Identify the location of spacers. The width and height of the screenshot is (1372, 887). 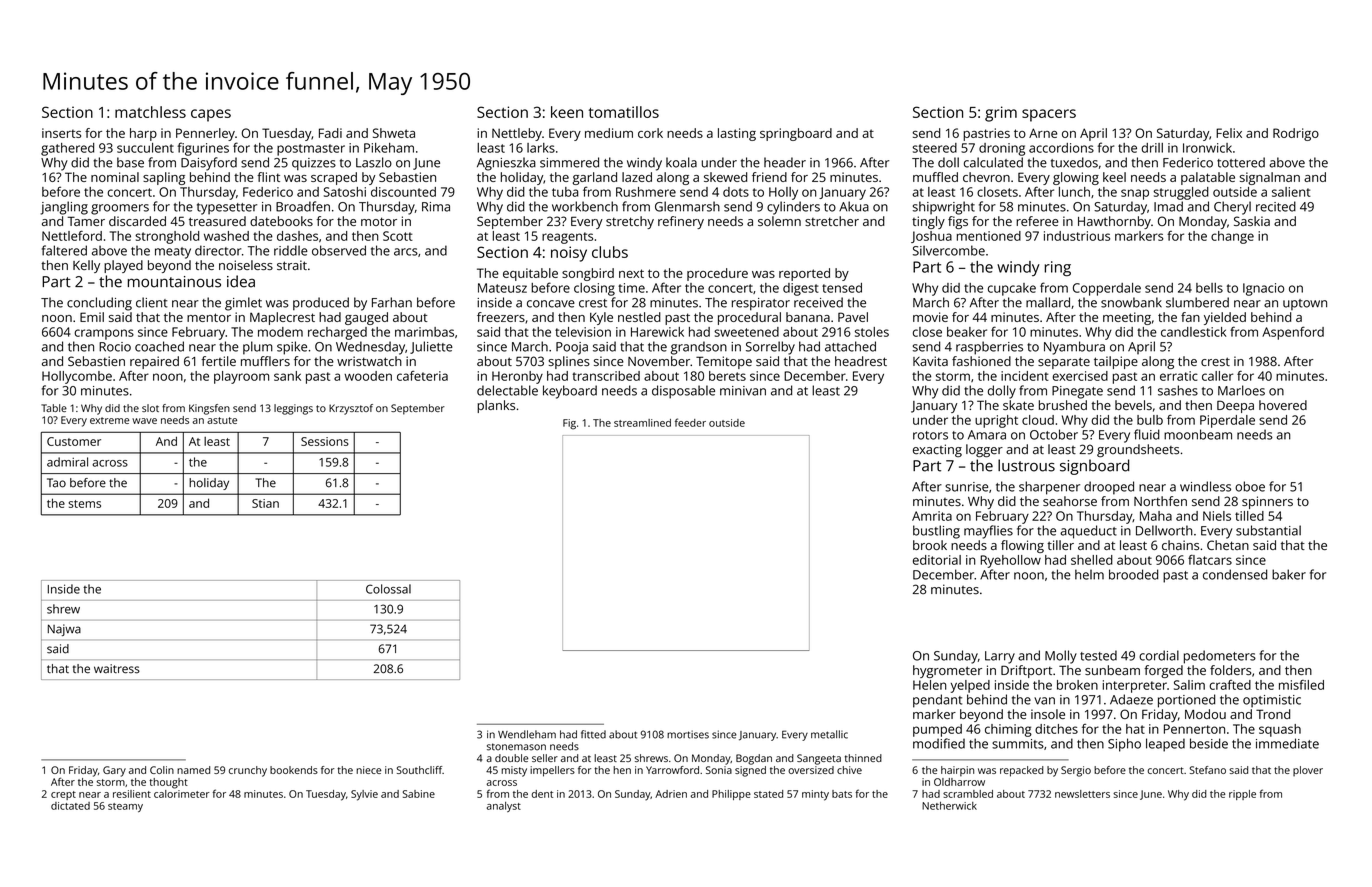
(1049, 115).
